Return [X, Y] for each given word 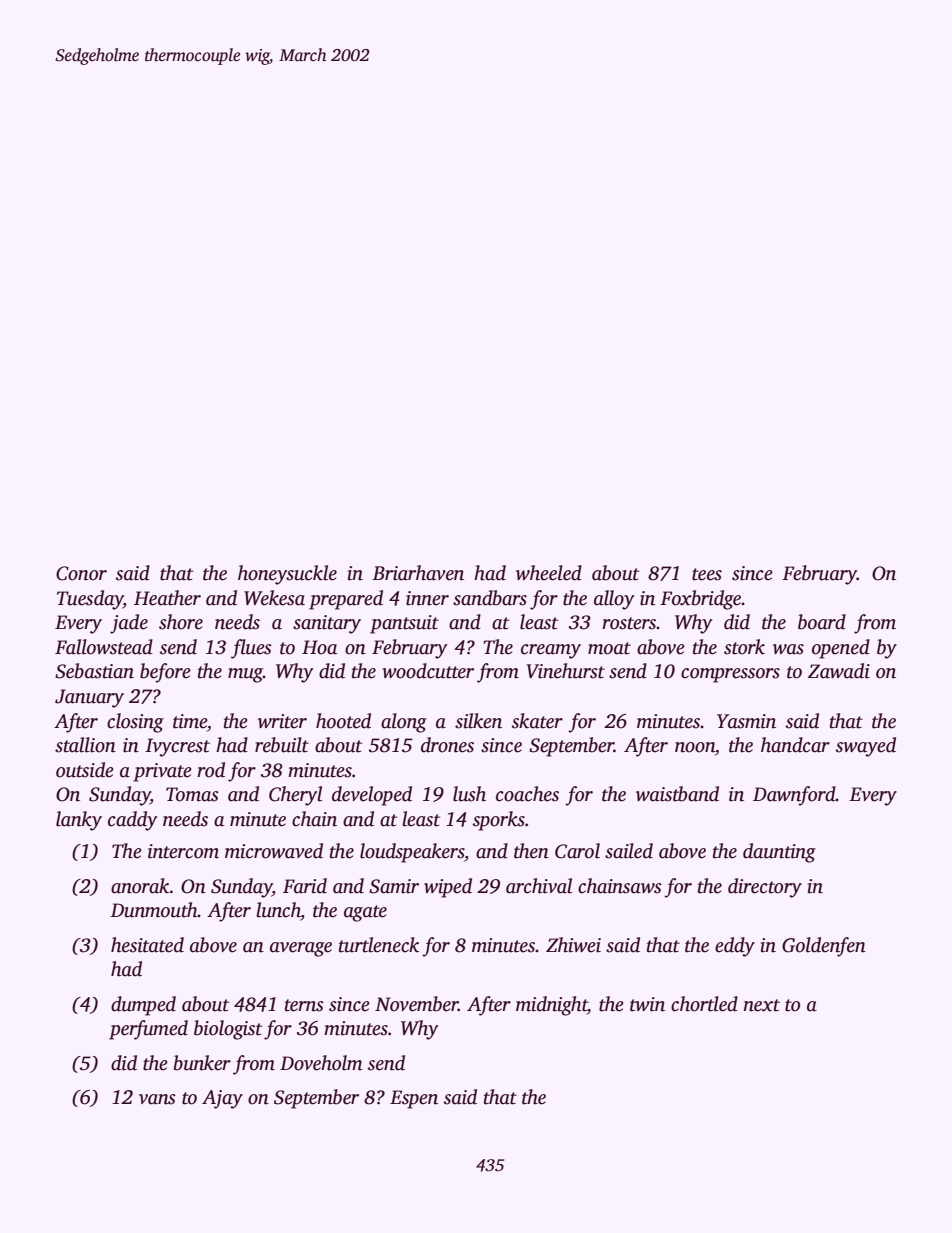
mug [245, 675]
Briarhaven [418, 573]
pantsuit [404, 624]
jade [129, 624]
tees [707, 574]
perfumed [148, 1030]
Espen [414, 1099]
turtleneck [379, 945]
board [822, 622]
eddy [735, 947]
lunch [278, 911]
